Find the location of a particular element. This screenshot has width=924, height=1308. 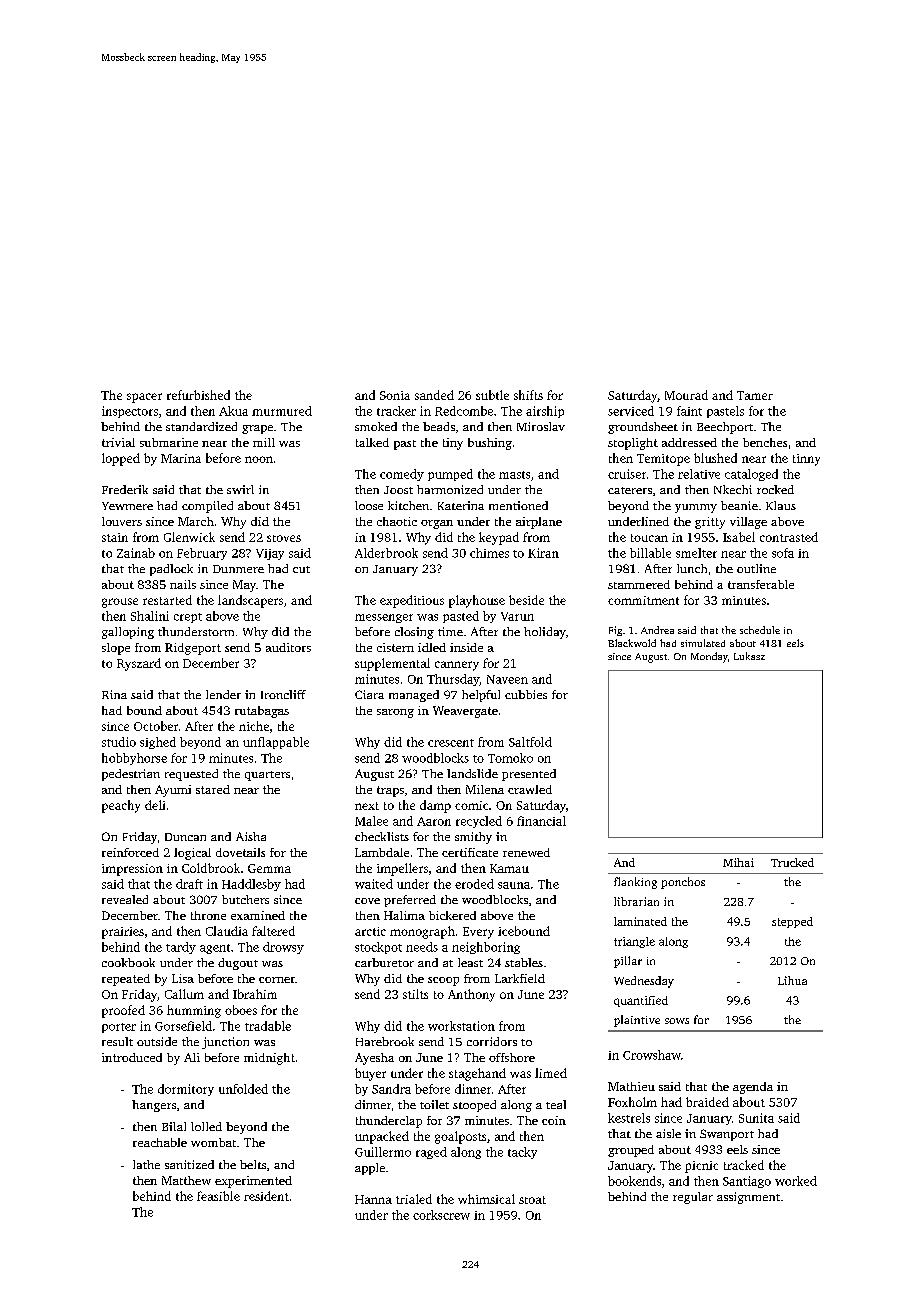

resident is located at coordinates (266, 1196).
